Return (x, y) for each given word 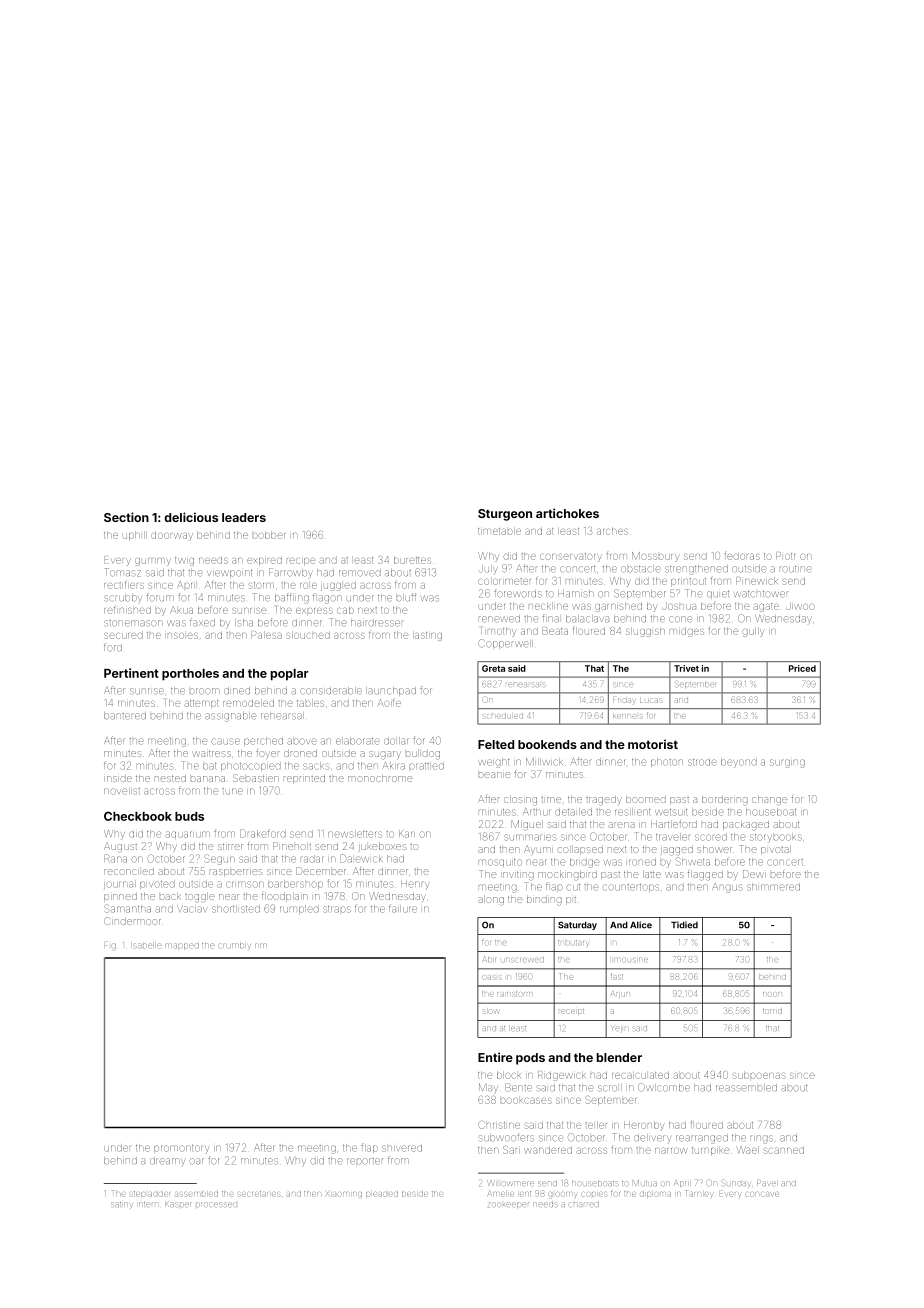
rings (762, 1139)
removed (360, 573)
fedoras (742, 556)
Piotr (785, 556)
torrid (772, 1011)
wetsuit (671, 812)
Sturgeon (505, 515)
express (314, 611)
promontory (181, 1148)
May (488, 1088)
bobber (269, 536)
